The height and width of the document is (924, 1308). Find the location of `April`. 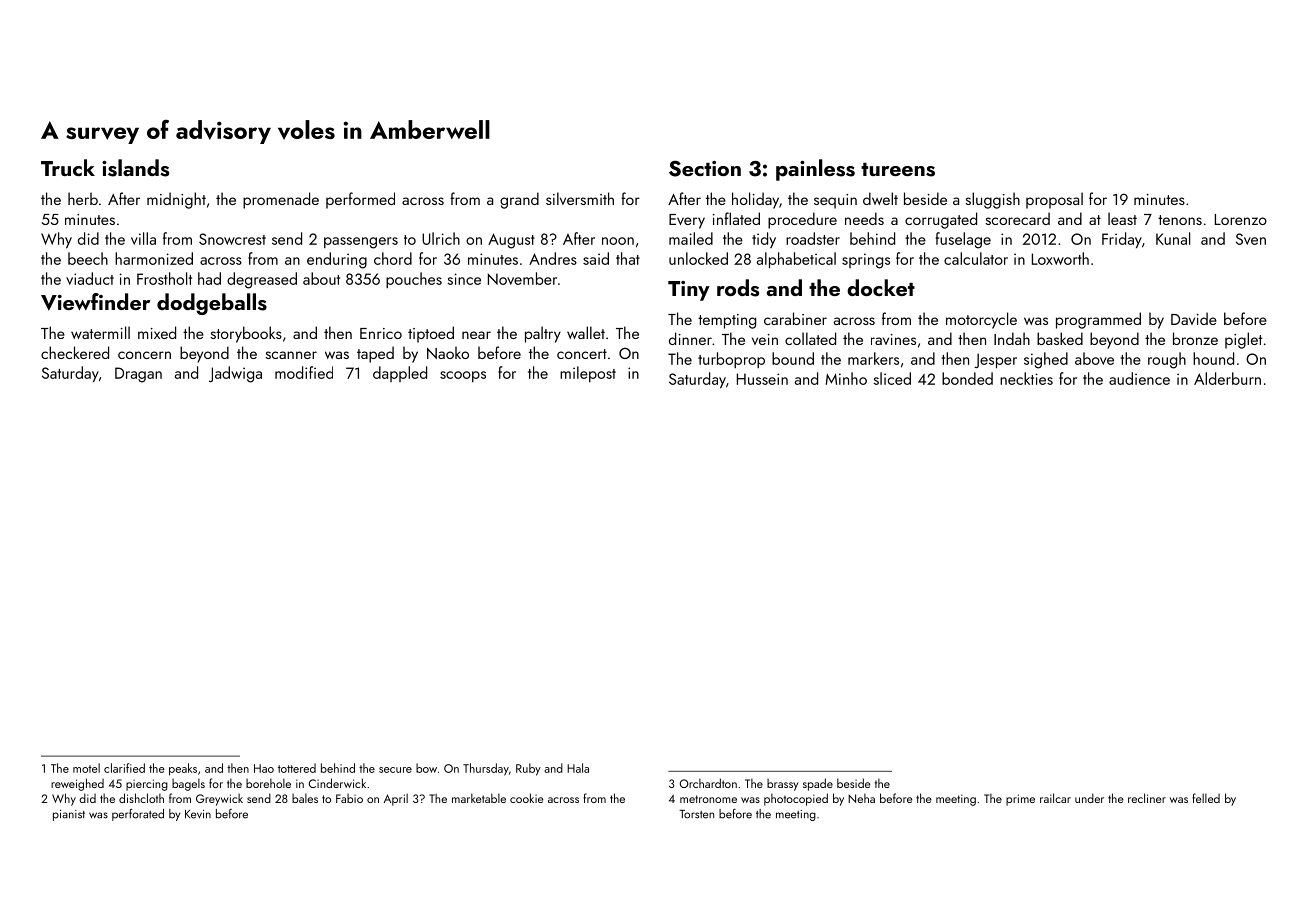

April is located at coordinates (396, 799).
